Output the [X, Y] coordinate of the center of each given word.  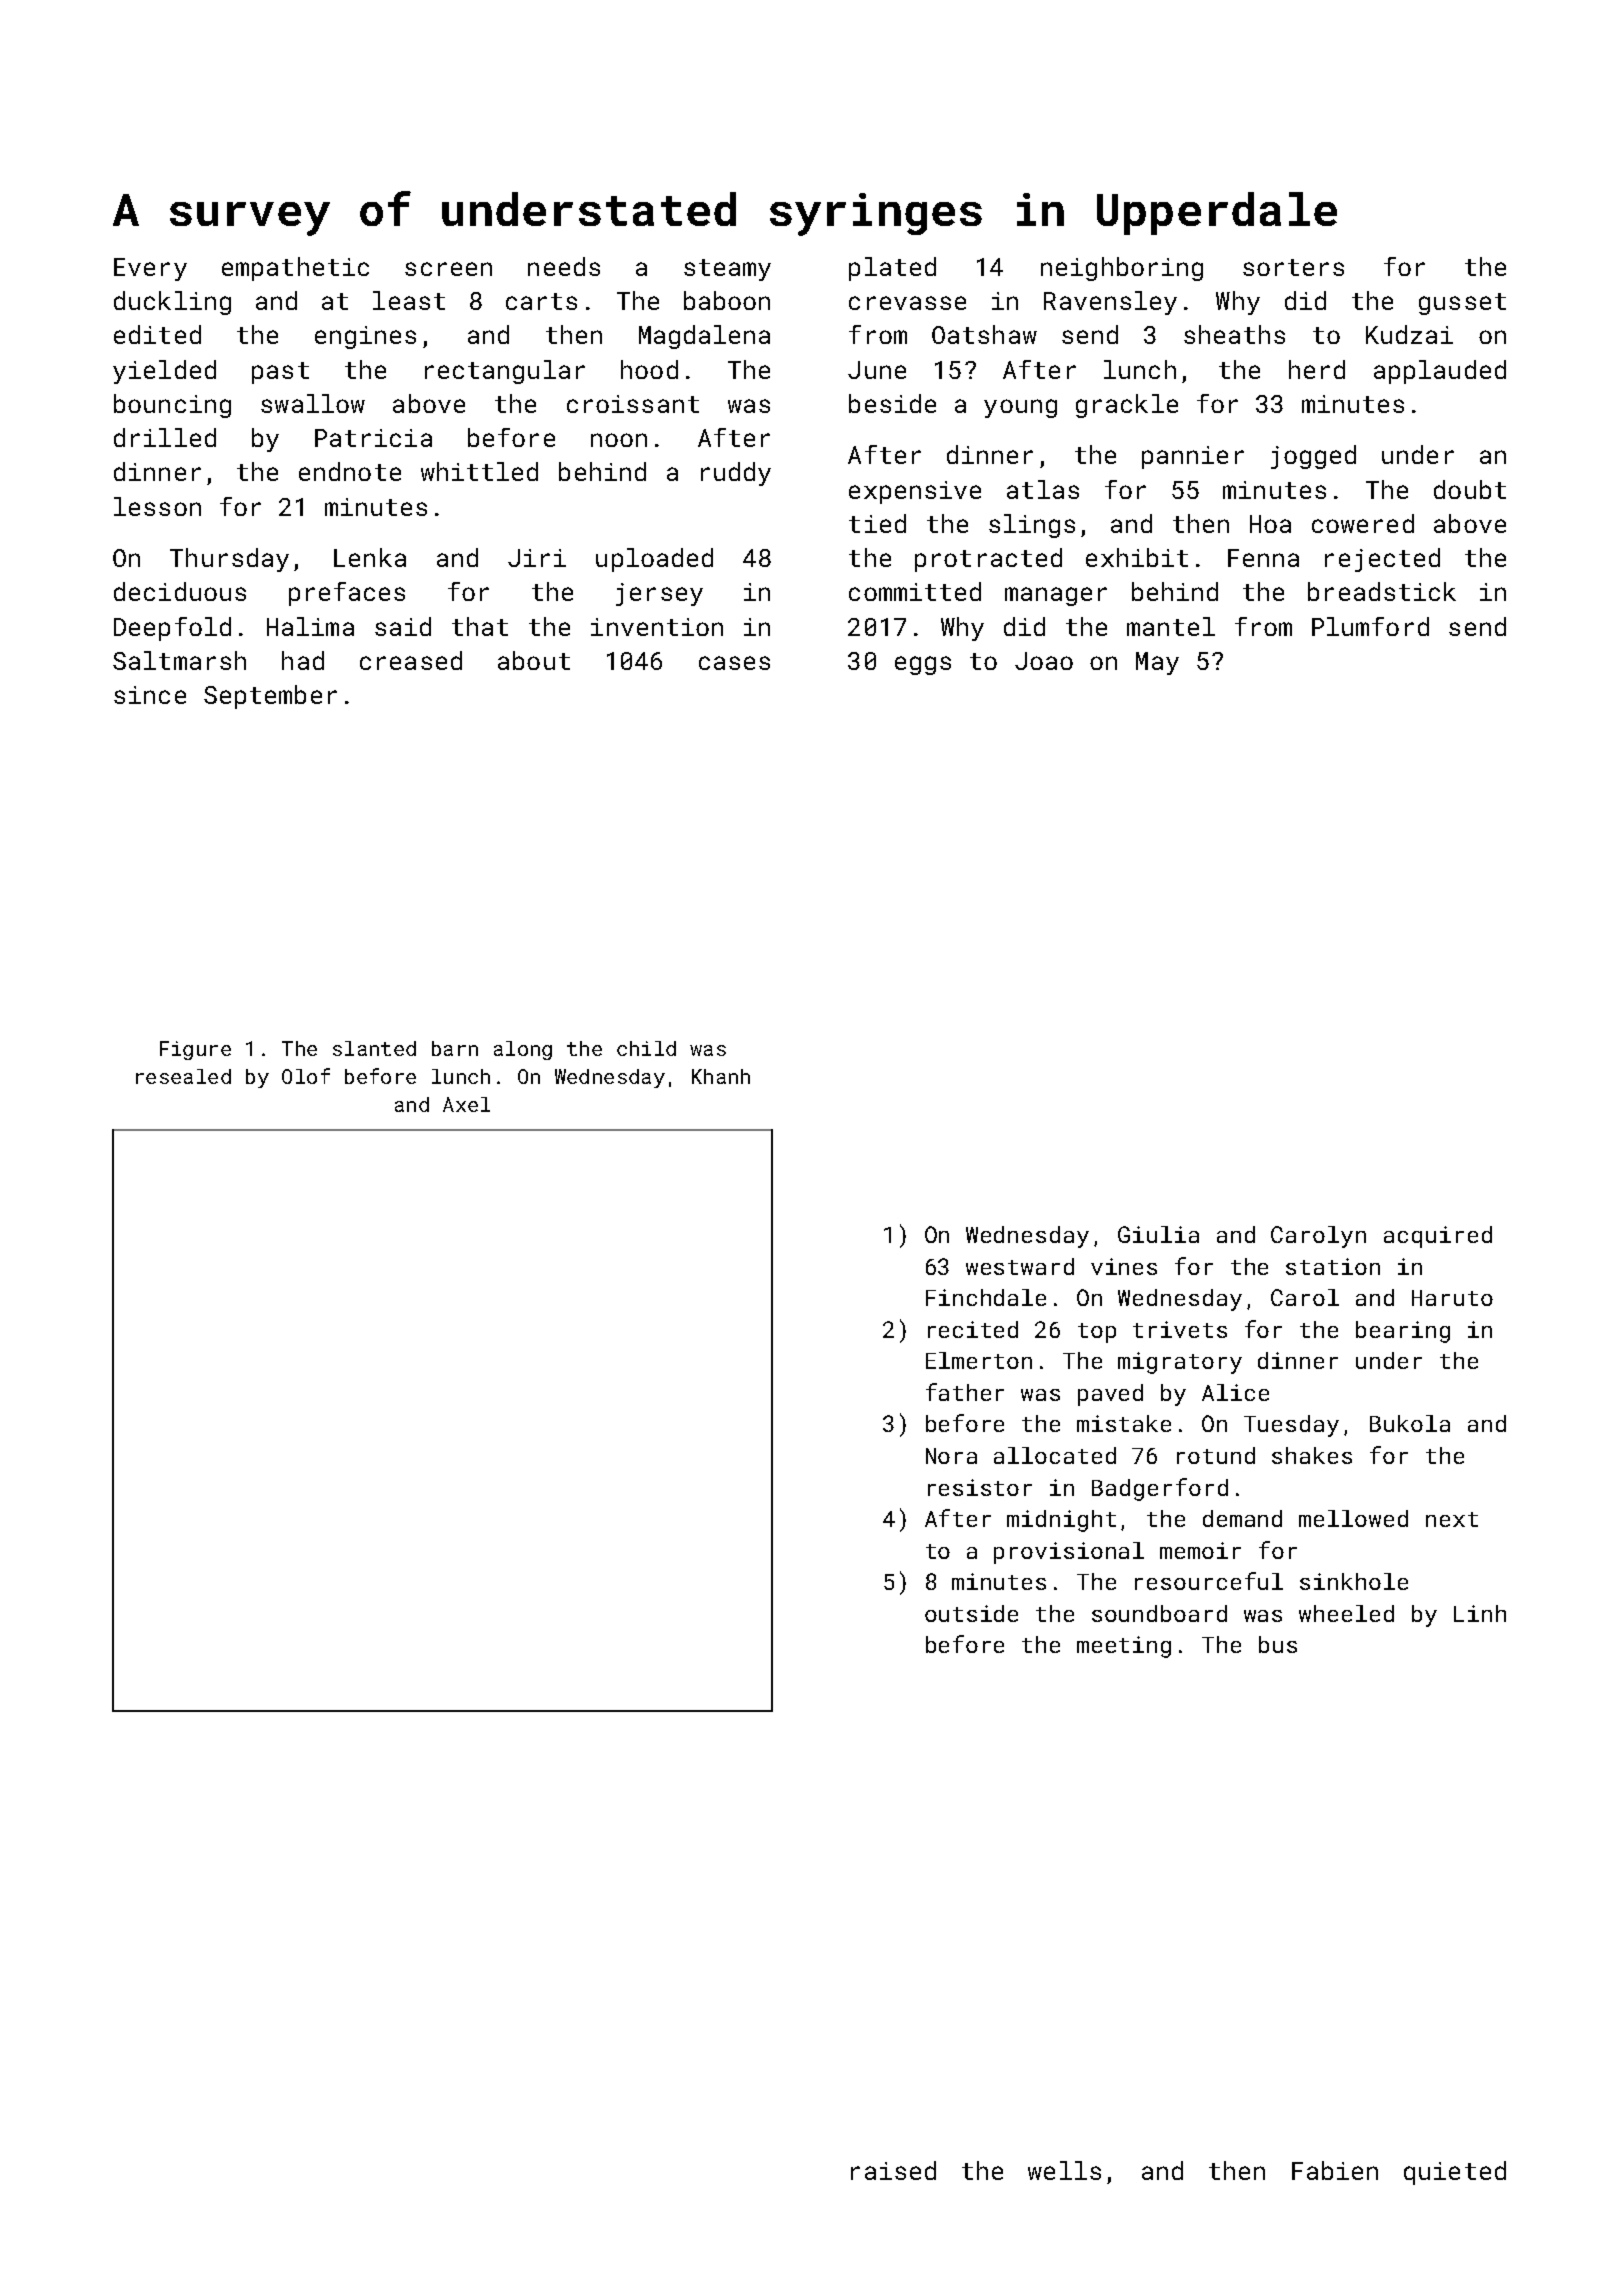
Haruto [1452, 1298]
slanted [374, 1048]
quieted [1455, 2173]
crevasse [907, 303]
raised [893, 2170]
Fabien [1335, 2170]
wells [1064, 2170]
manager [1056, 596]
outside [971, 1613]
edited [157, 334]
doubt [1470, 489]
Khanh [721, 1076]
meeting [1124, 1647]
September [270, 697]
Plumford [1370, 626]
